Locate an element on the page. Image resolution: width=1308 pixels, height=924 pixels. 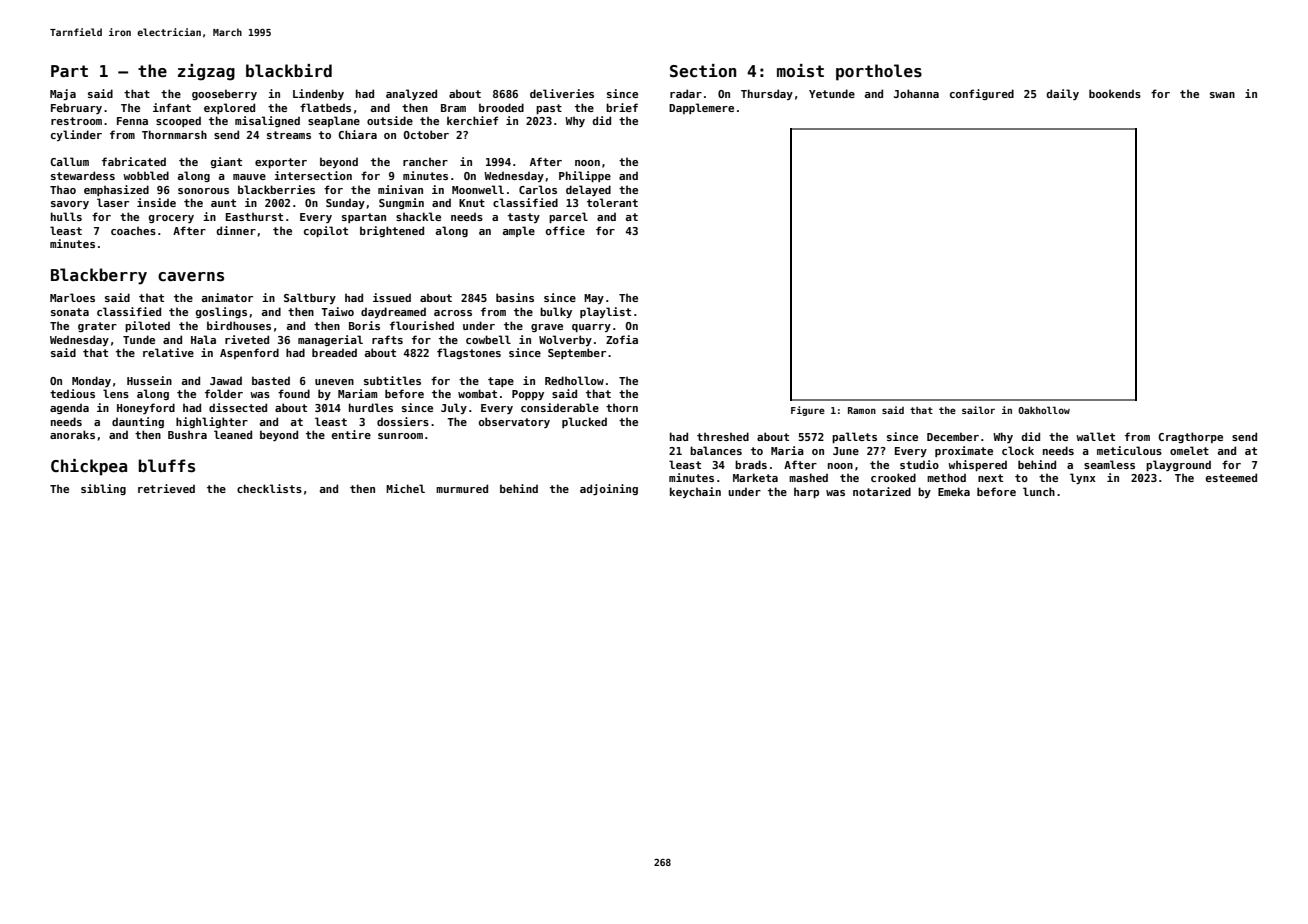
wobbled is located at coordinates (146, 175).
